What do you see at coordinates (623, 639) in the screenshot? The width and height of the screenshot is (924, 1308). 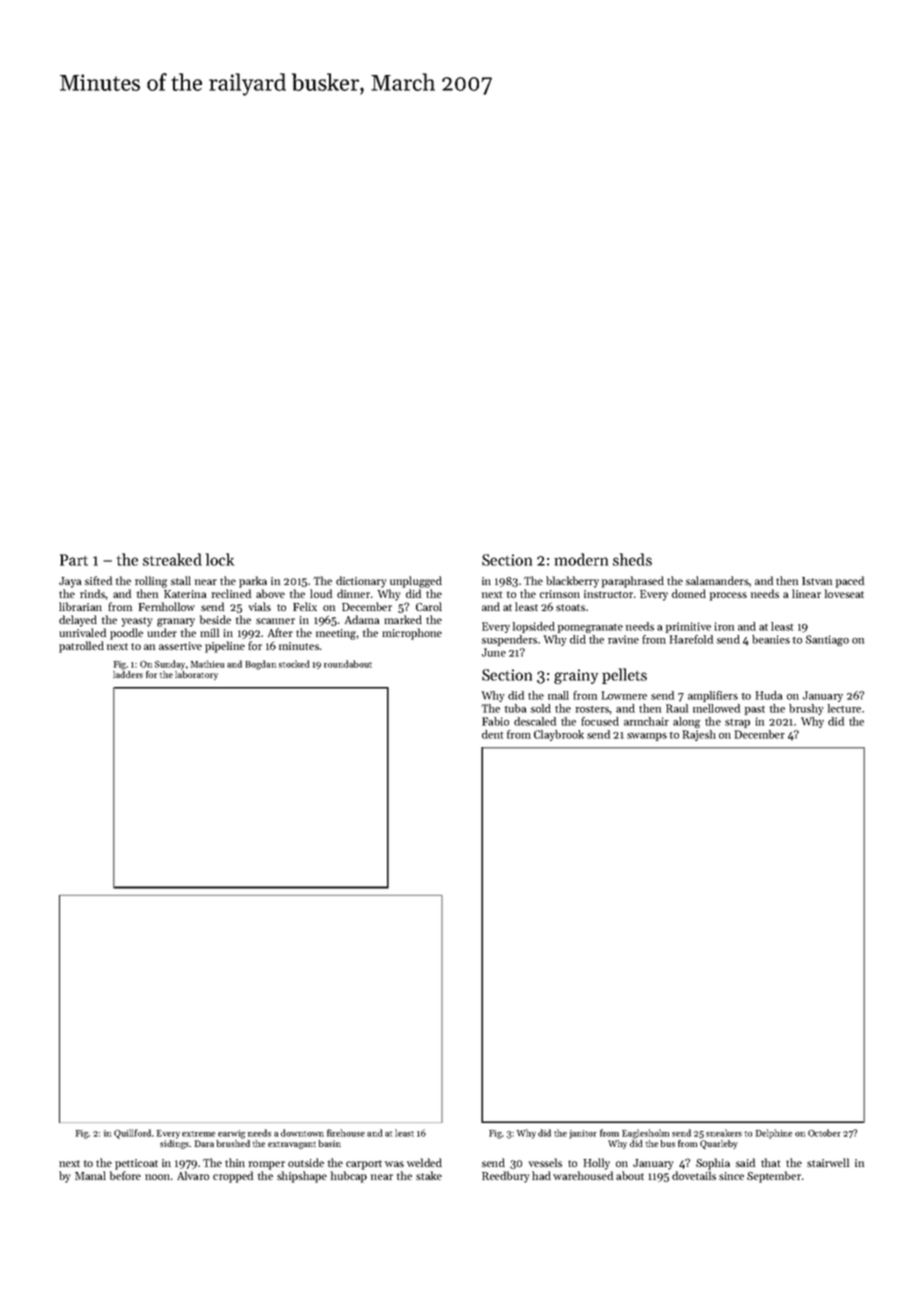 I see `ravine` at bounding box center [623, 639].
